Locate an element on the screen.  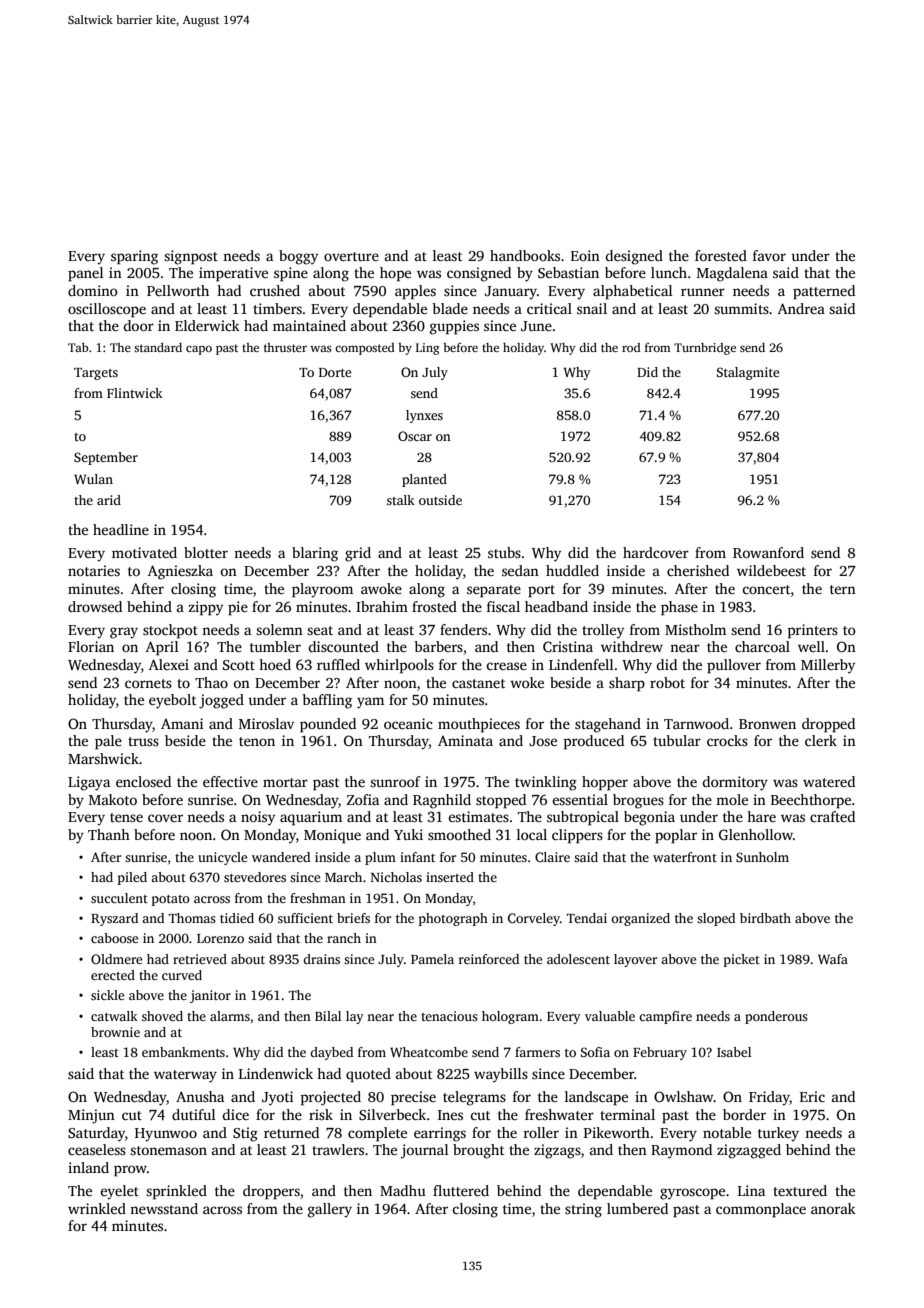
Scott is located at coordinates (239, 665).
